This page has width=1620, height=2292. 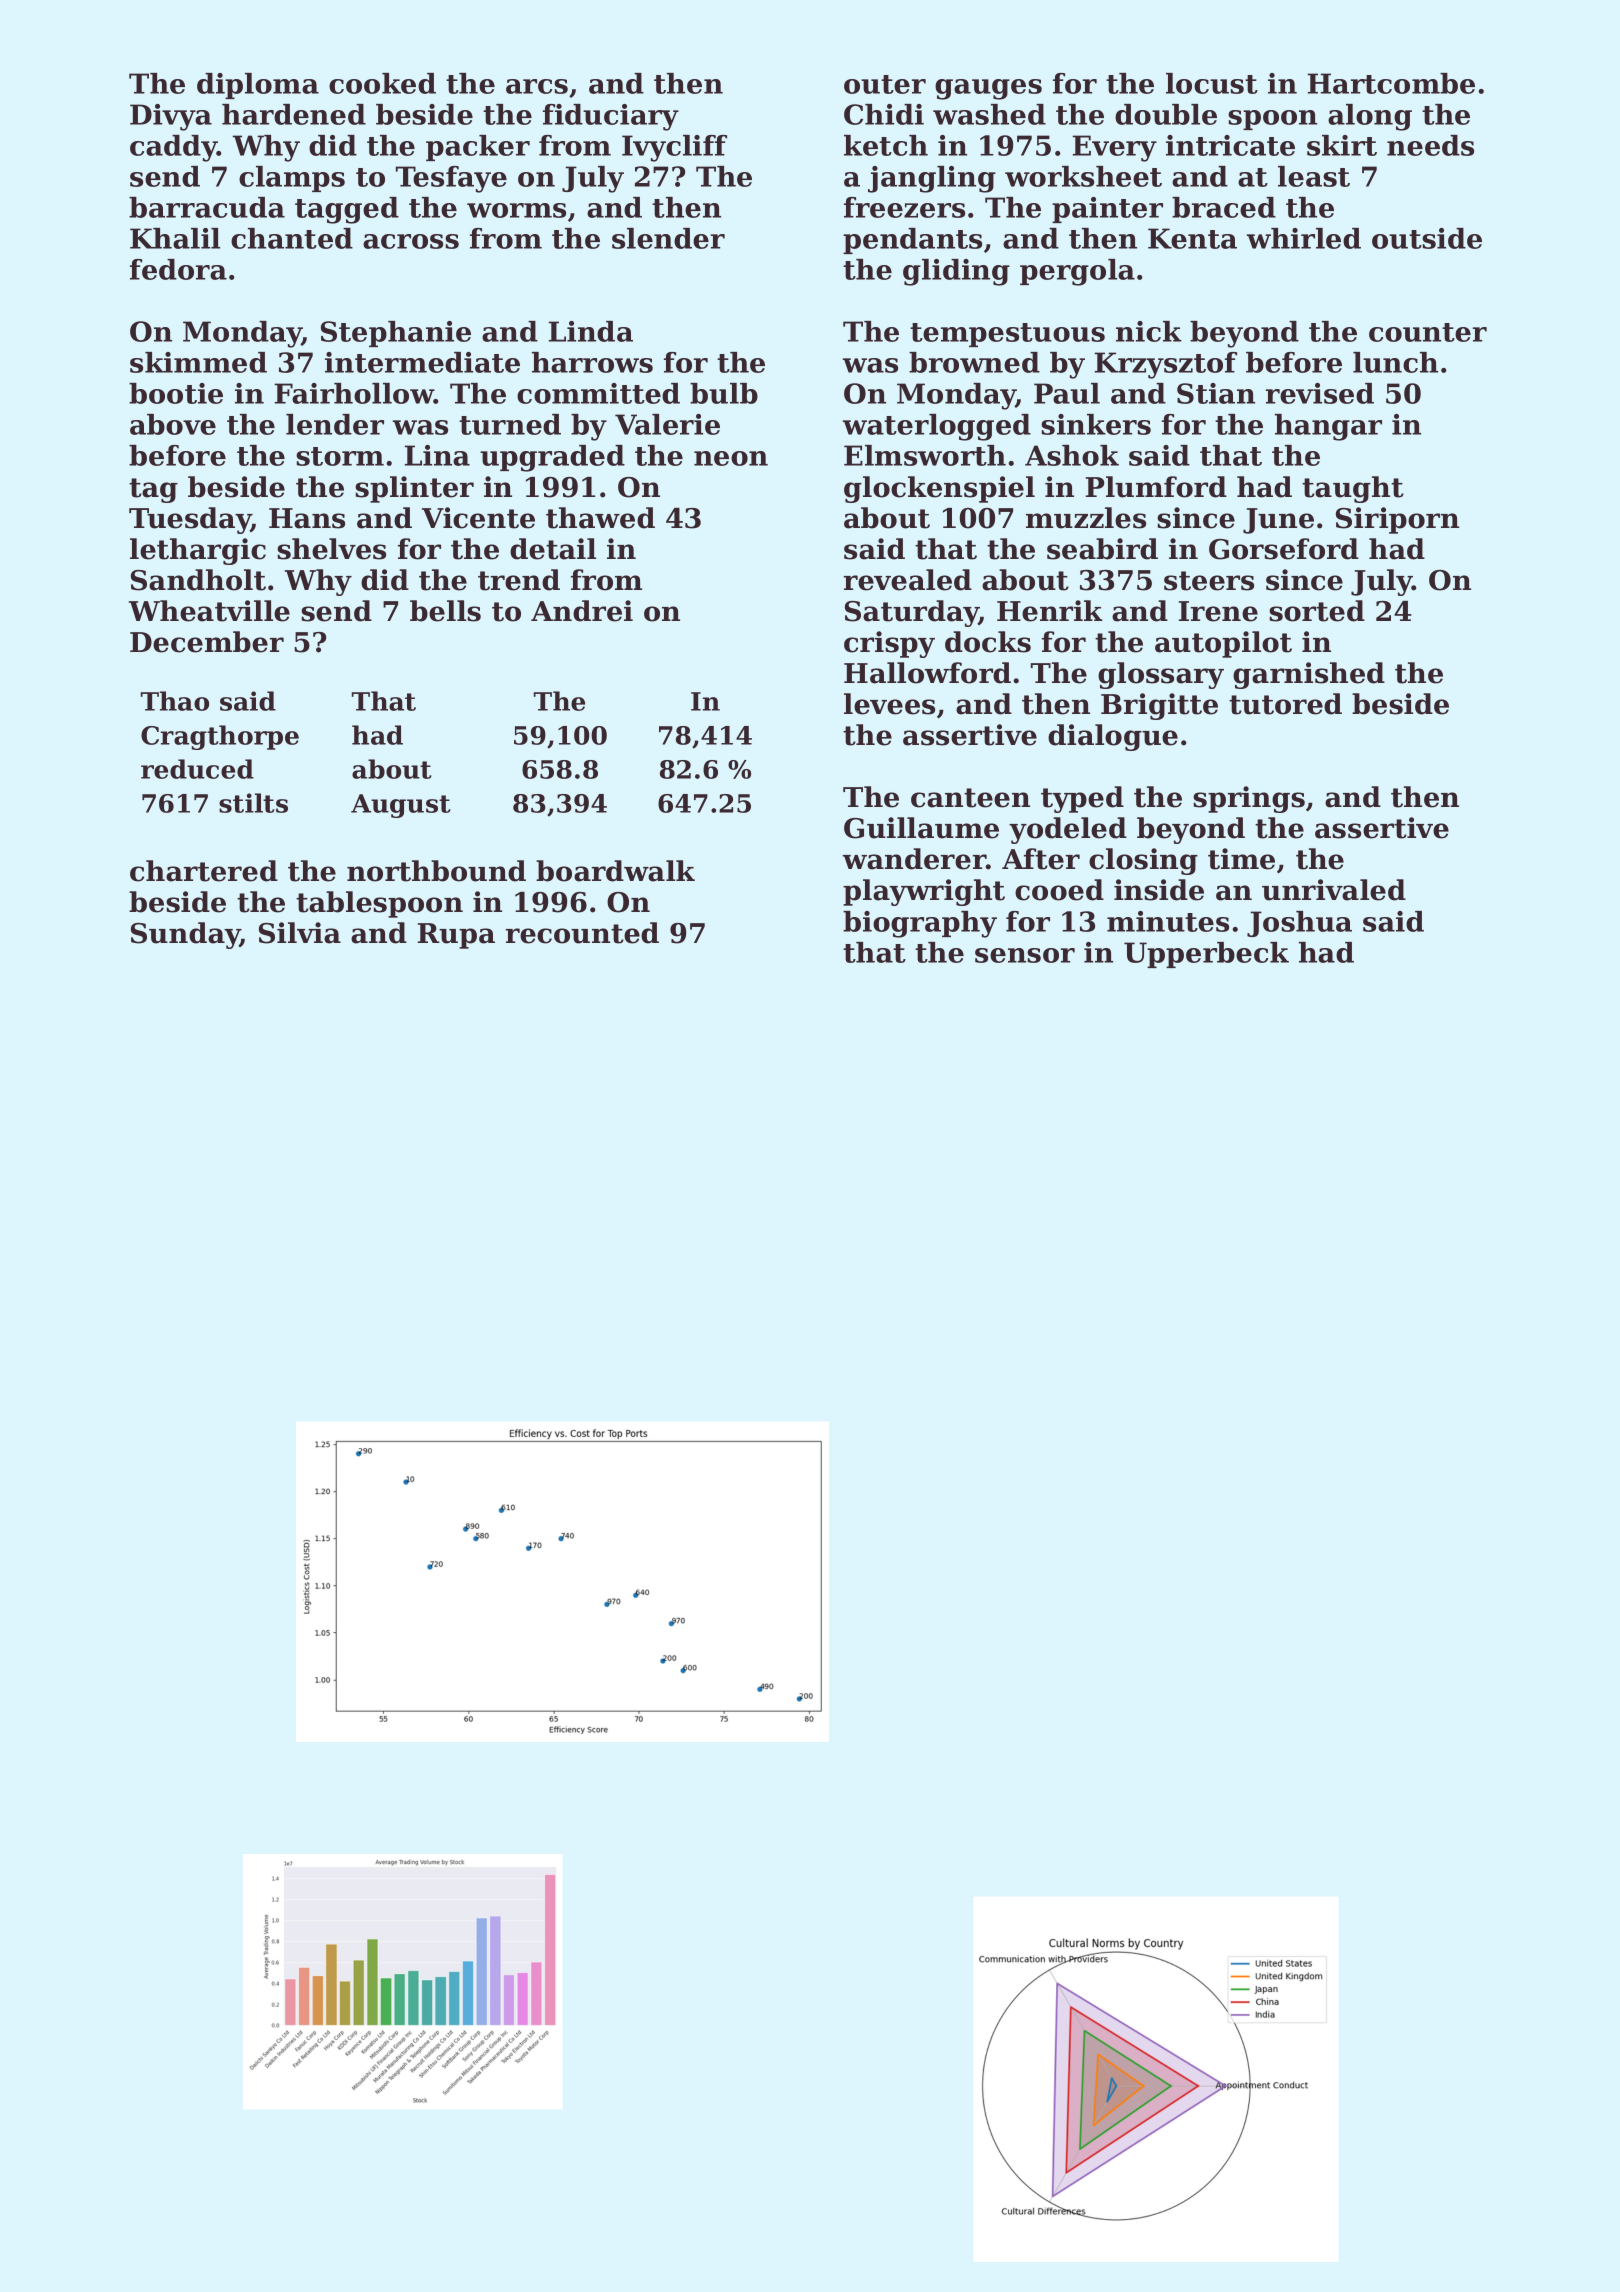 I want to click on arcs, so click(x=537, y=86).
